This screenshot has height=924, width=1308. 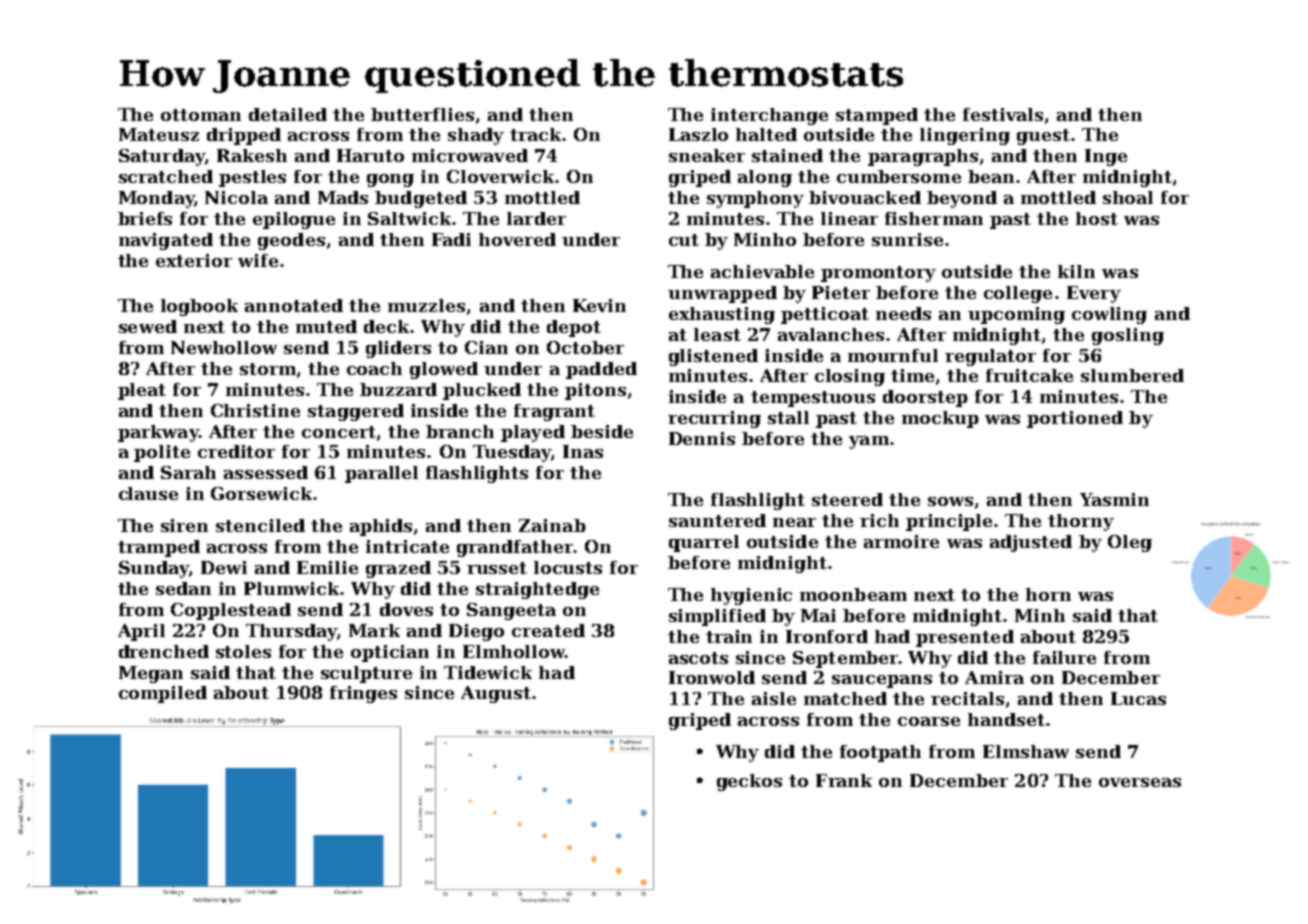 What do you see at coordinates (1128, 197) in the screenshot?
I see `shoal` at bounding box center [1128, 197].
